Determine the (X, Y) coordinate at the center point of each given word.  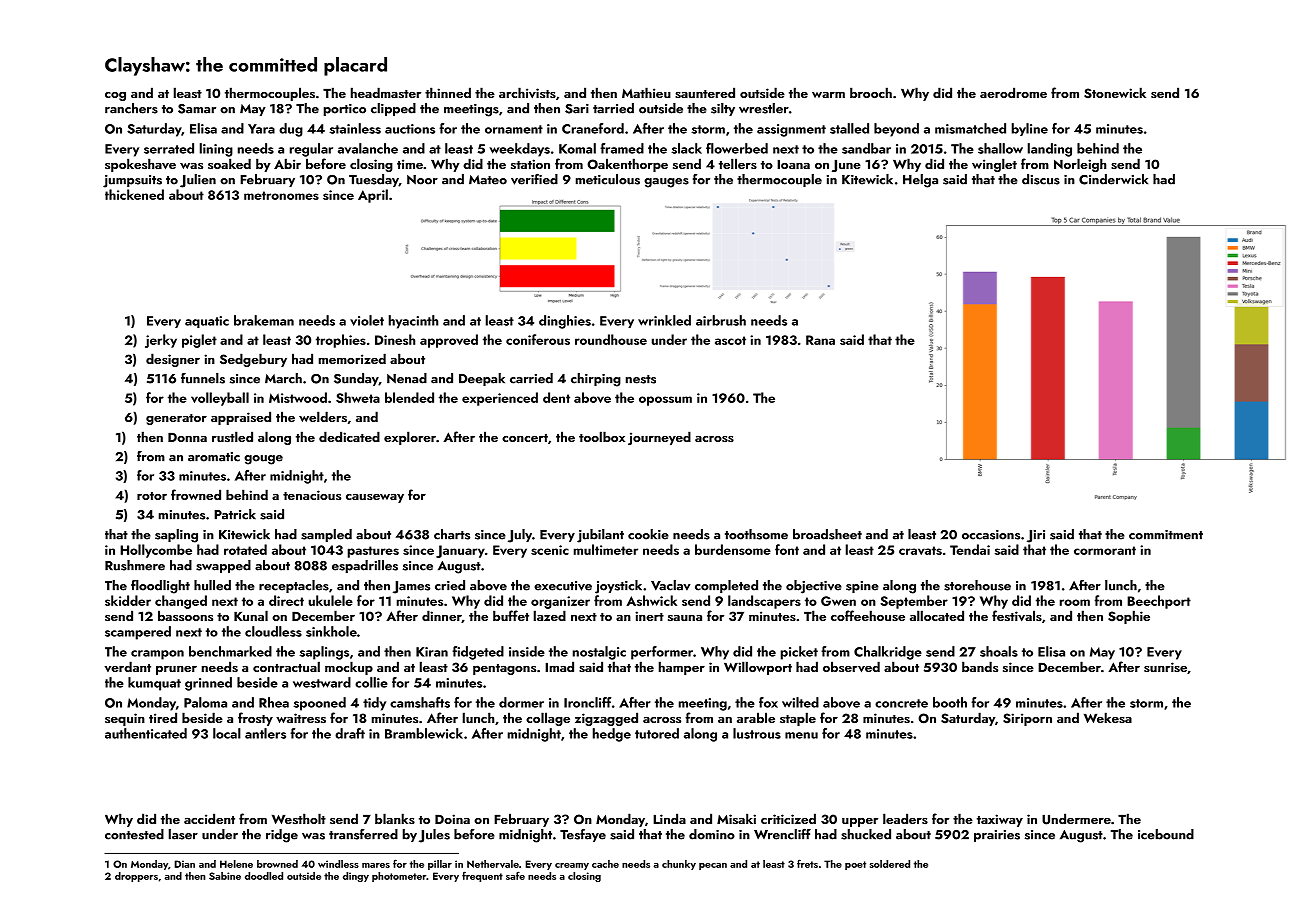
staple (798, 719)
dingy (356, 877)
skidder (128, 600)
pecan (713, 866)
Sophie (1129, 617)
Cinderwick (1113, 179)
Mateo (488, 180)
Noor (422, 180)
